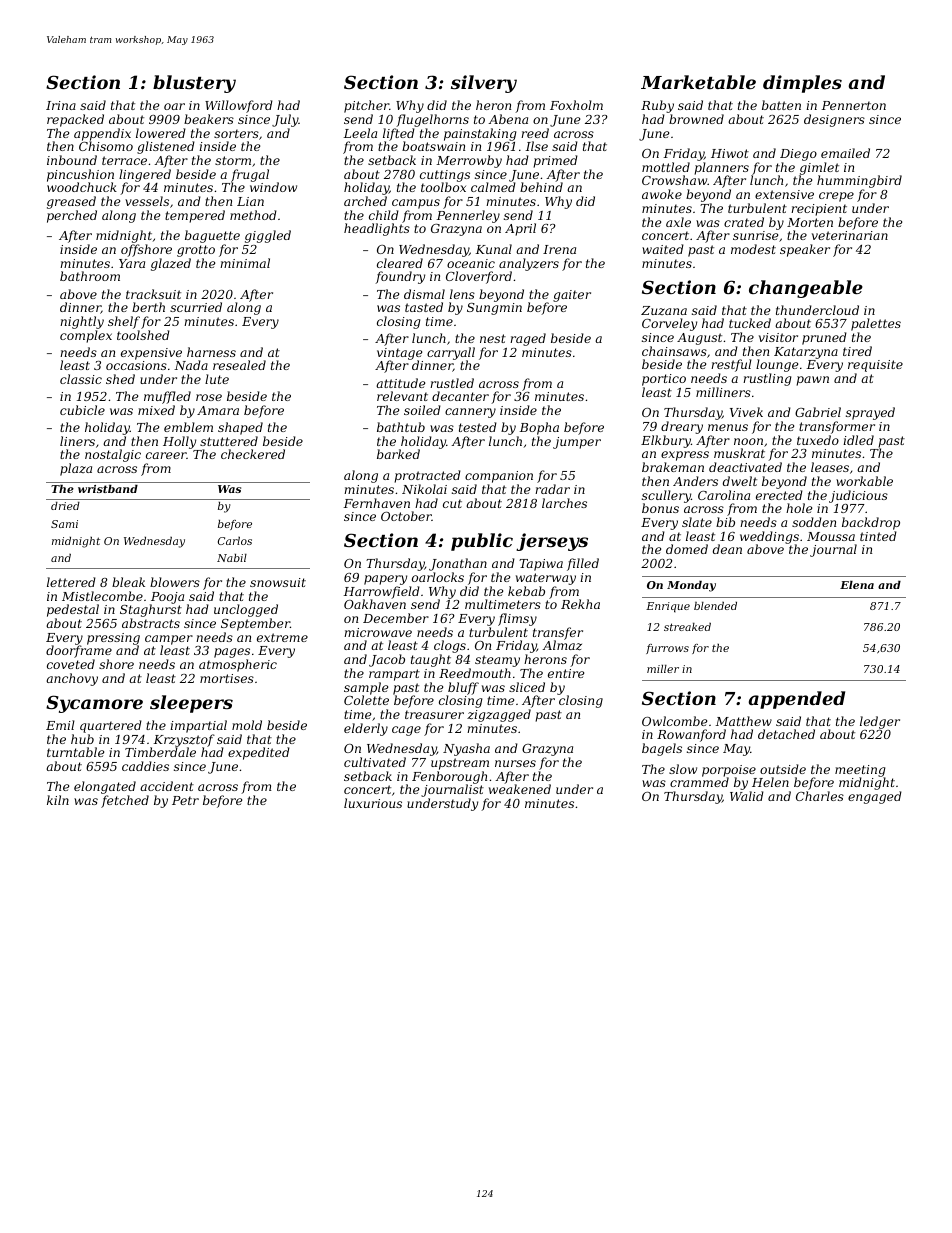  What do you see at coordinates (194, 84) in the page?
I see `blustery` at bounding box center [194, 84].
